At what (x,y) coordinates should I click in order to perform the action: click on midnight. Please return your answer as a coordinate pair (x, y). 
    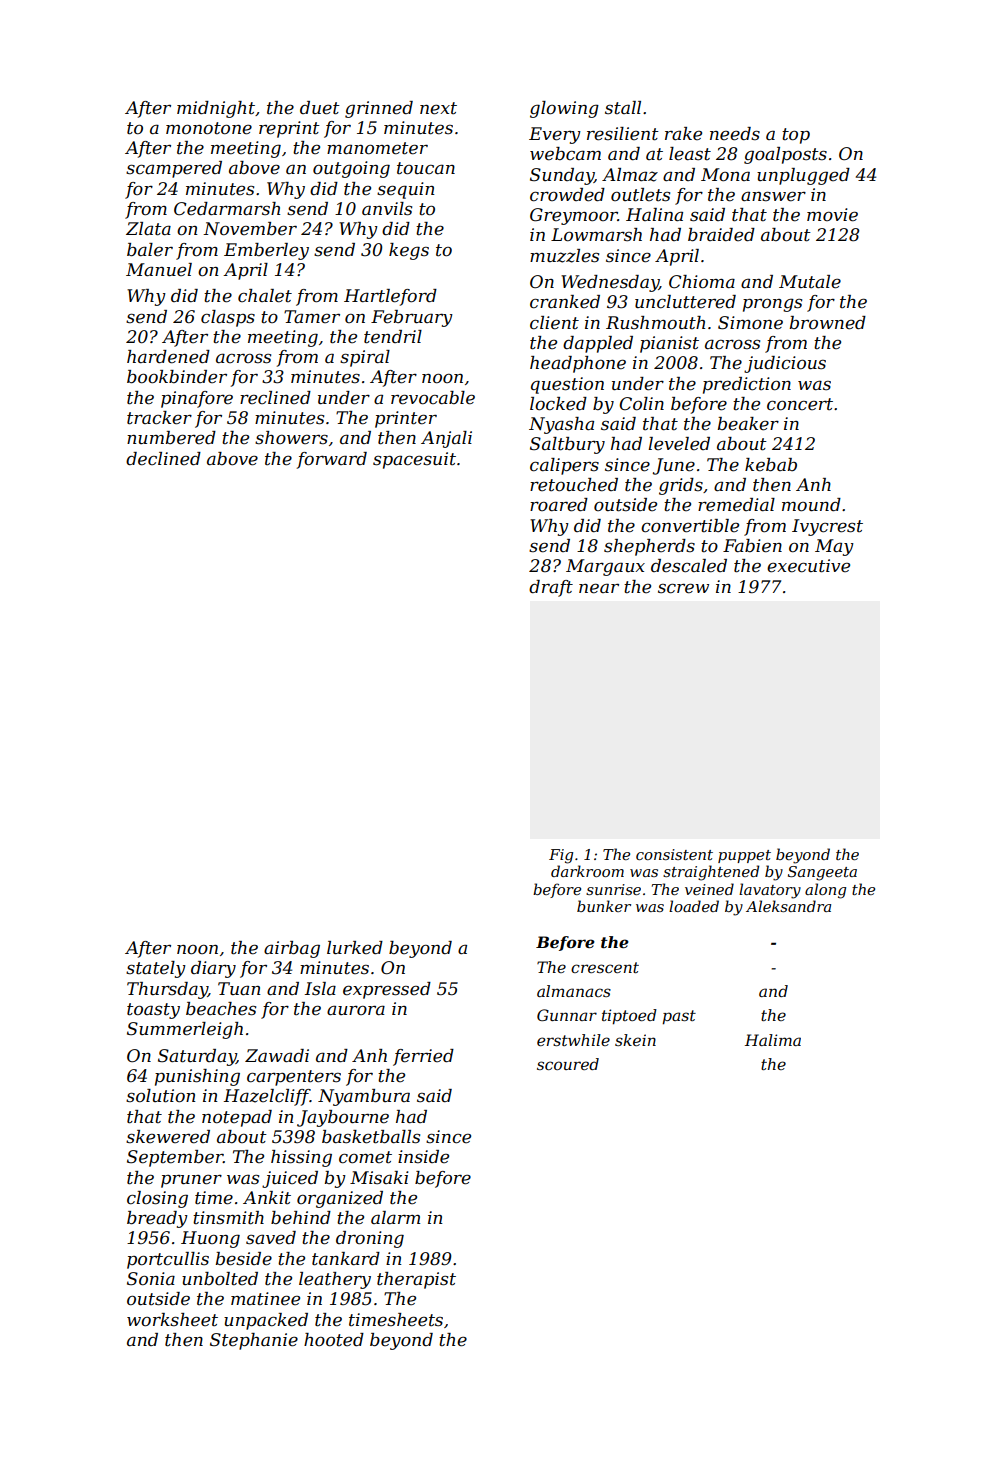
    Looking at the image, I should click on (216, 109).
